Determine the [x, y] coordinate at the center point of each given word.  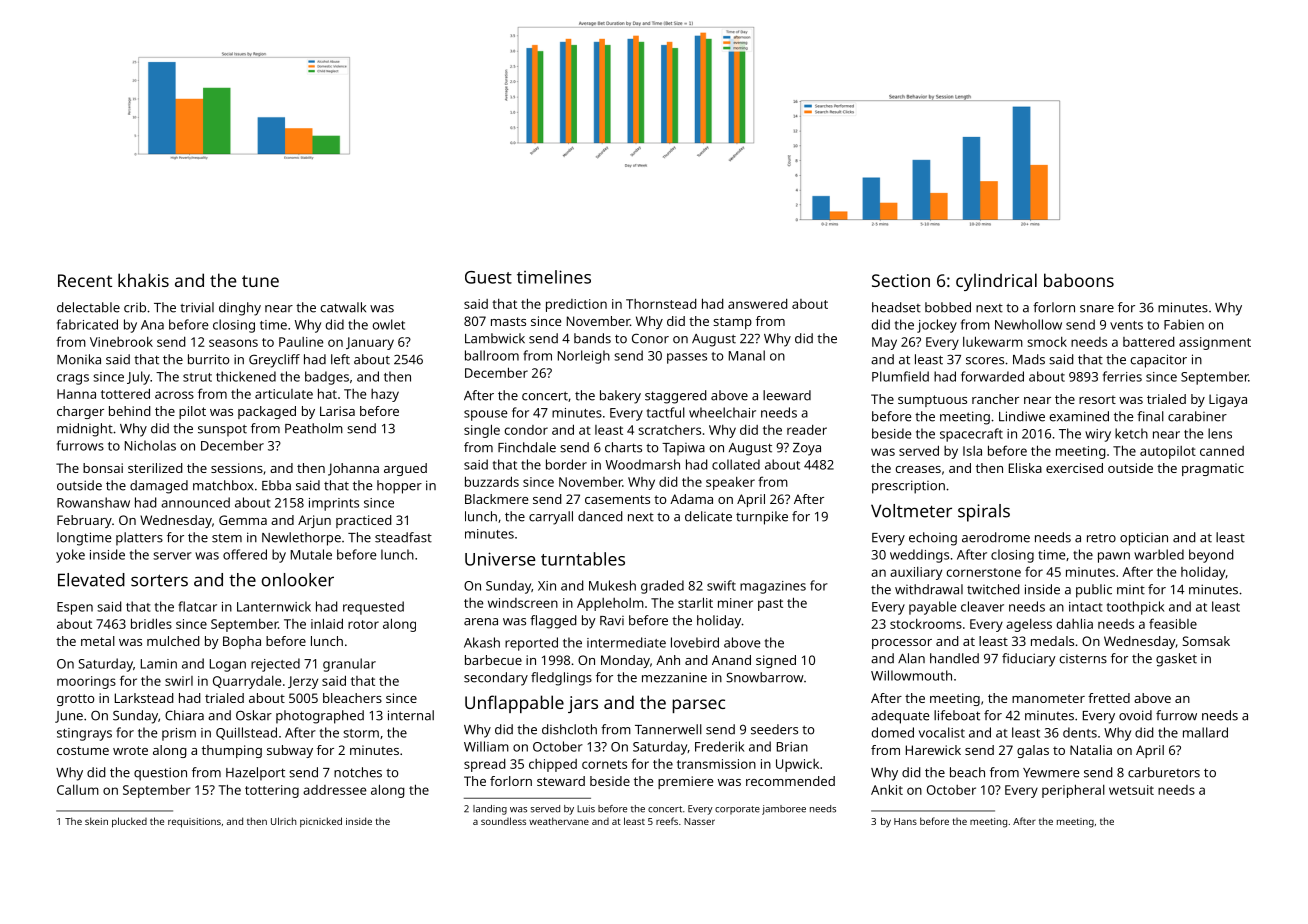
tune [260, 281]
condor [526, 430]
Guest [488, 277]
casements [617, 499]
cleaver [982, 606]
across [174, 395]
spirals [984, 513]
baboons [1079, 280]
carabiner [1197, 416]
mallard [1205, 732]
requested [373, 608]
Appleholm [610, 604]
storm [361, 733]
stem [227, 538]
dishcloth [569, 729]
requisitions [194, 823]
